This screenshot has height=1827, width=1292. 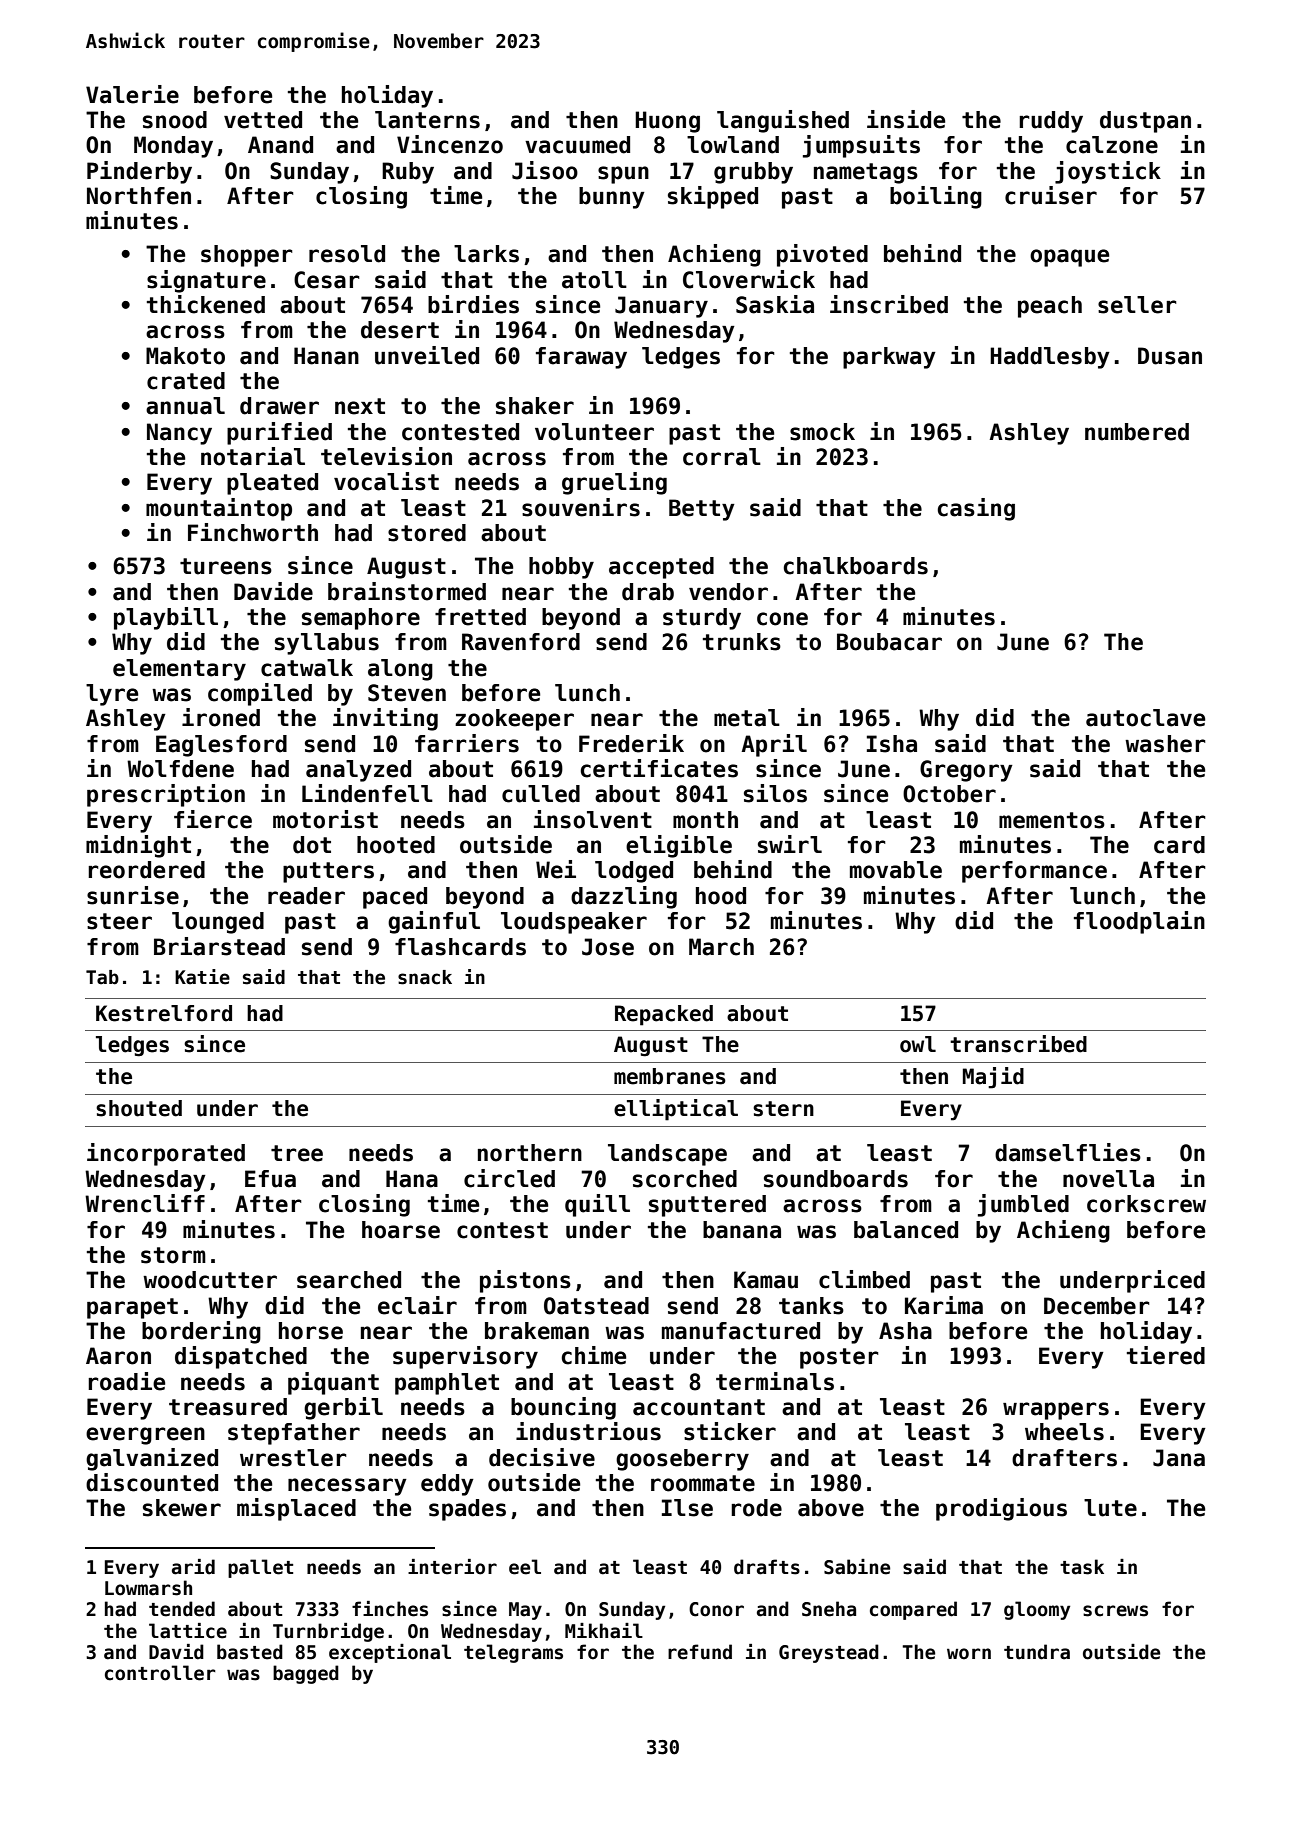 I want to click on bagged, so click(x=306, y=1674).
